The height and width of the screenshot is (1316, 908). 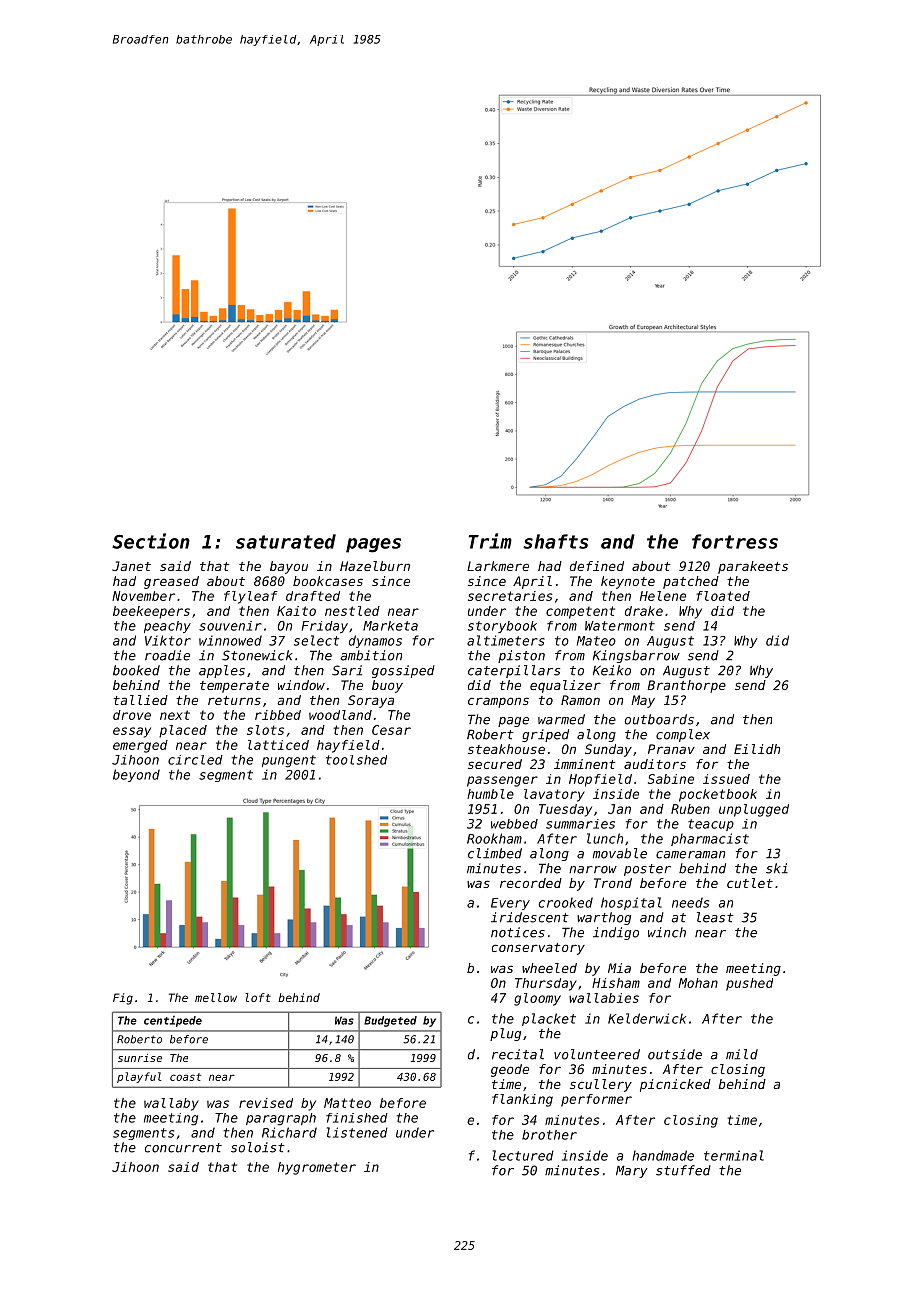 What do you see at coordinates (251, 597) in the screenshot?
I see `flyleaf` at bounding box center [251, 597].
